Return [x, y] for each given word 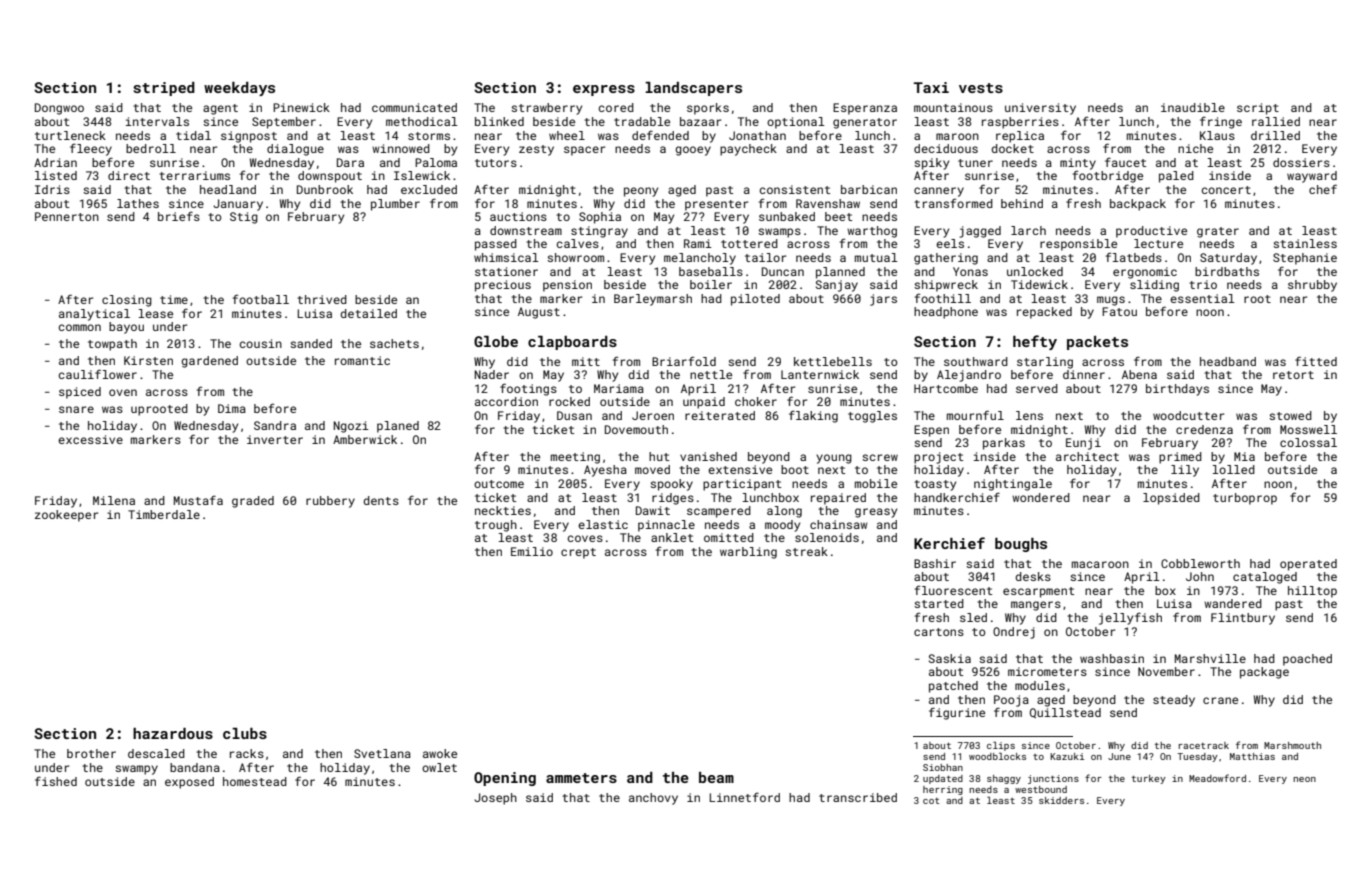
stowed [1290, 415]
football [261, 299]
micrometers [1047, 671]
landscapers [693, 89]
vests [981, 88]
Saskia [950, 658]
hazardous [173, 733]
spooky [671, 485]
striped [164, 89]
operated [1308, 565]
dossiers [1301, 162]
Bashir [935, 563]
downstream [526, 230]
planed [398, 427]
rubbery [330, 502]
